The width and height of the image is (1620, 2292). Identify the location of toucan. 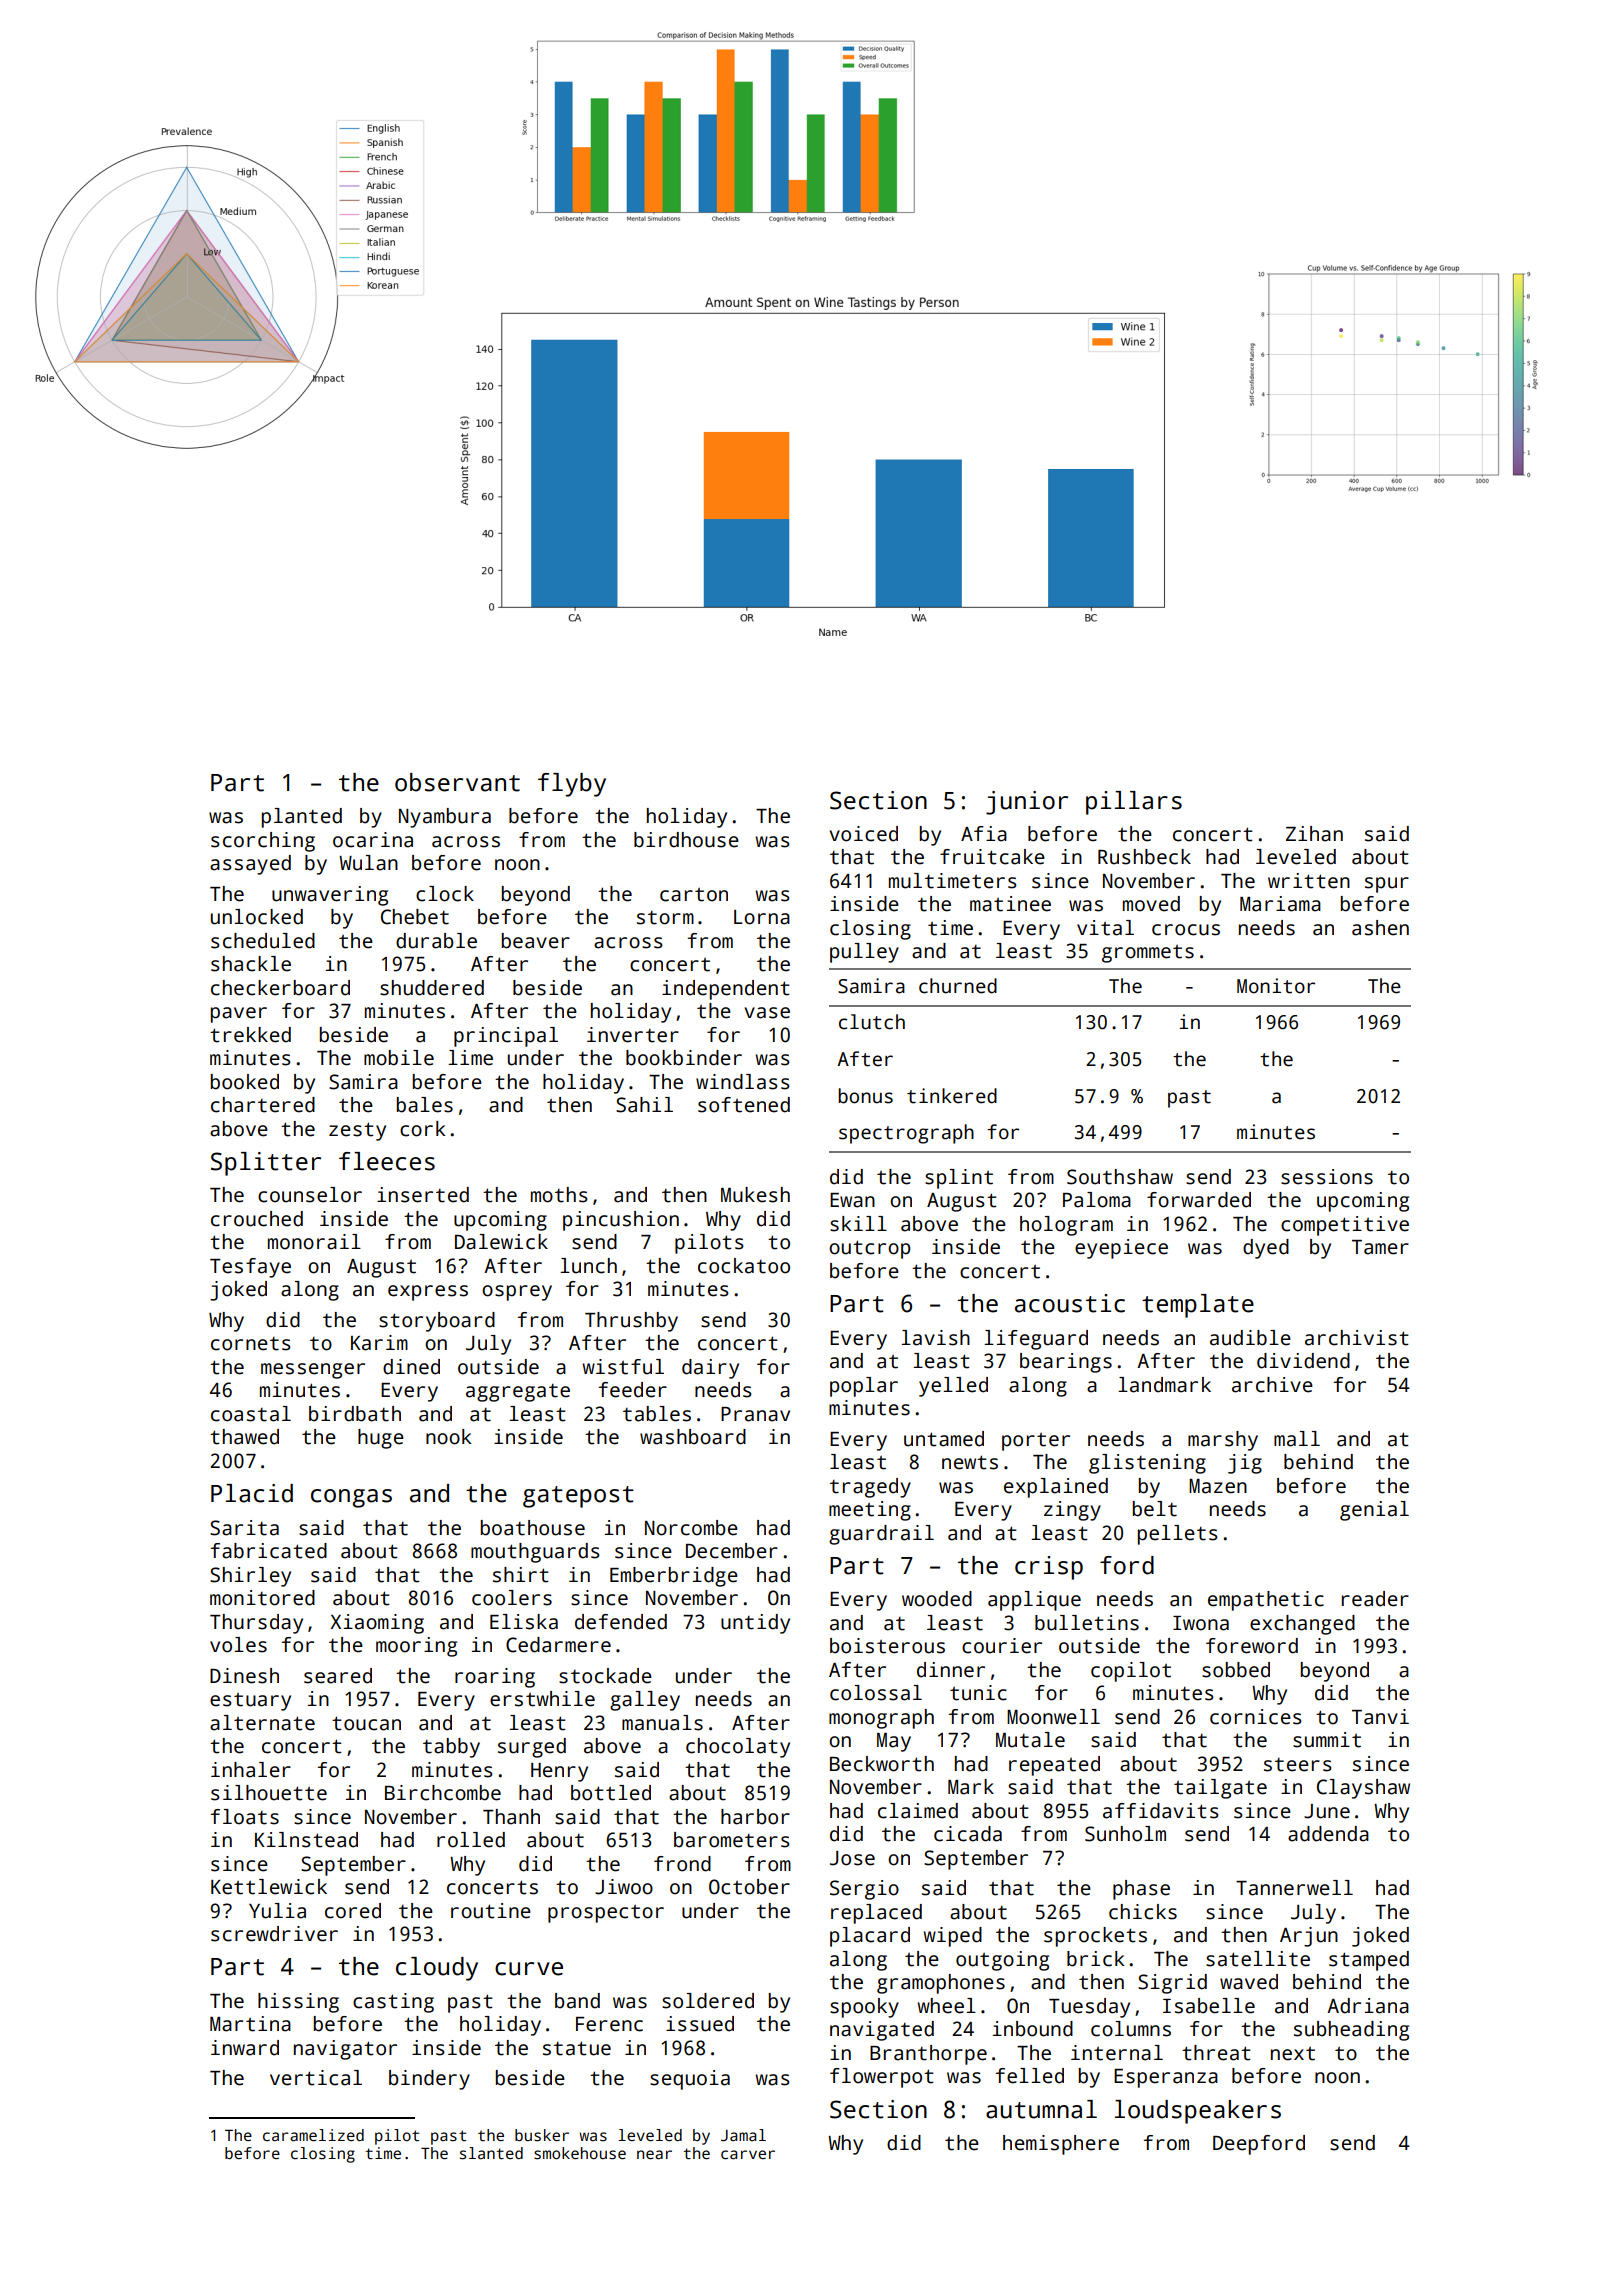
(366, 1723).
